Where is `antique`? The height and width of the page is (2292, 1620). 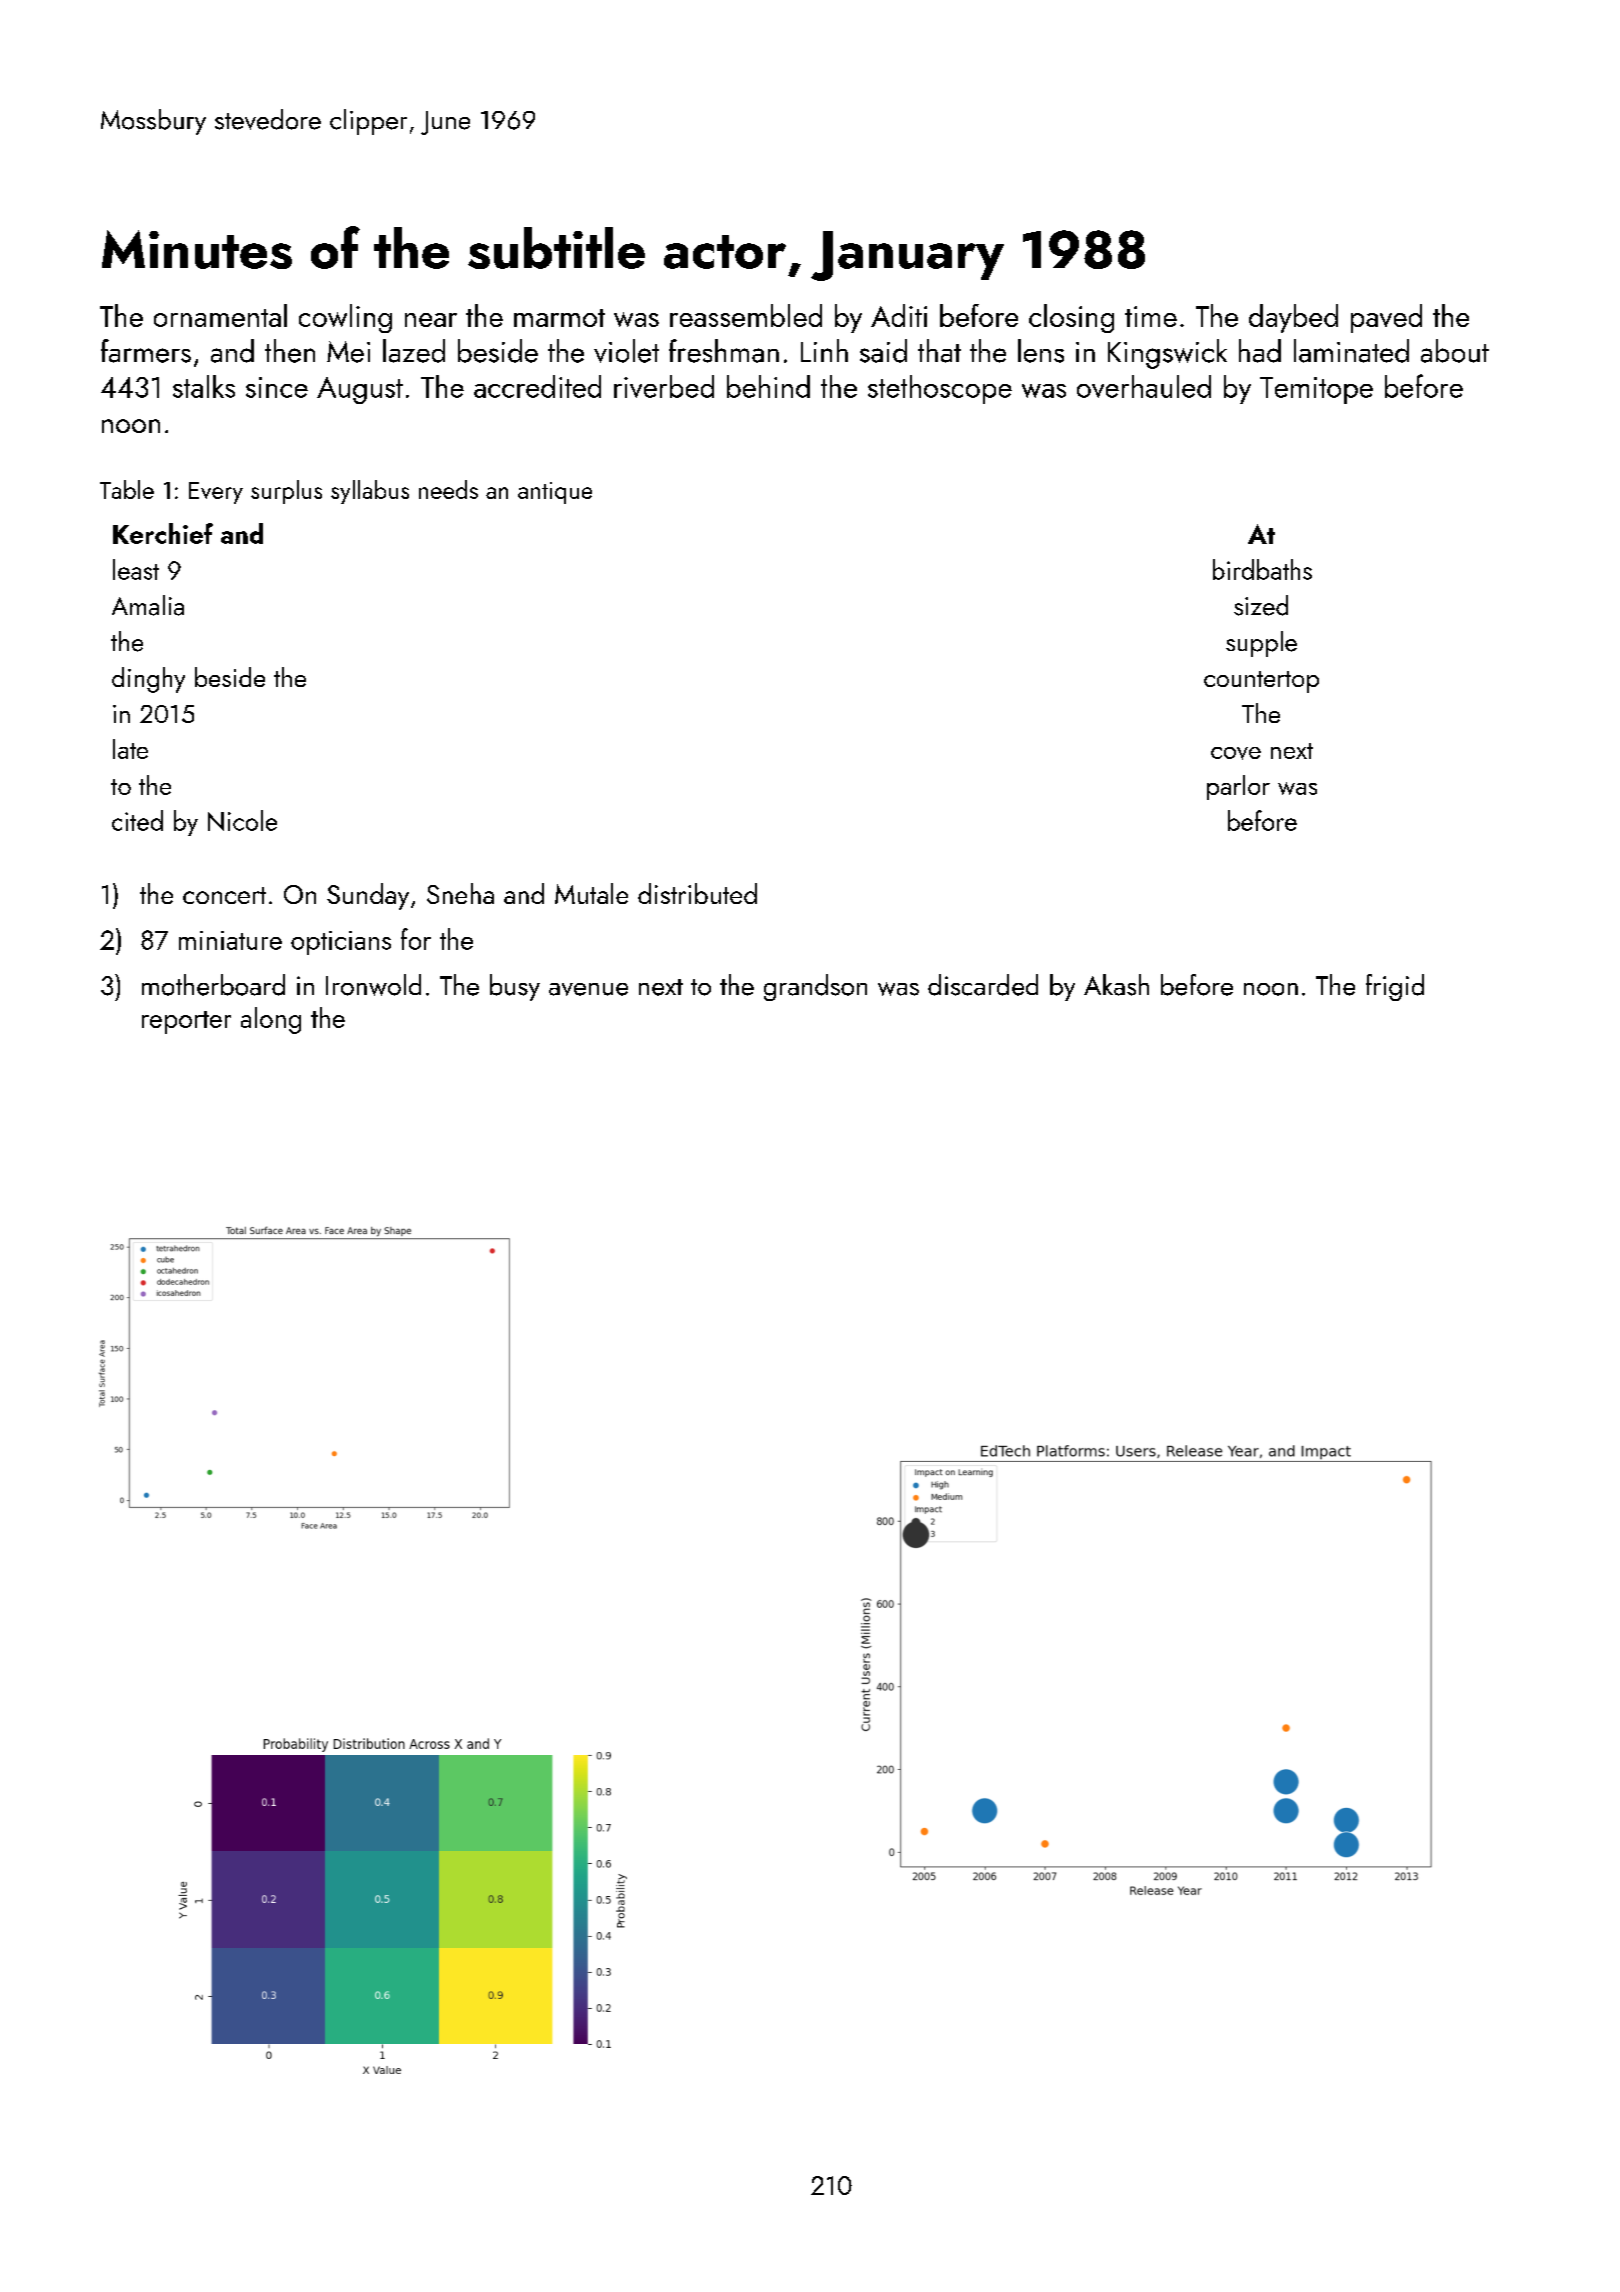
antique is located at coordinates (555, 493).
